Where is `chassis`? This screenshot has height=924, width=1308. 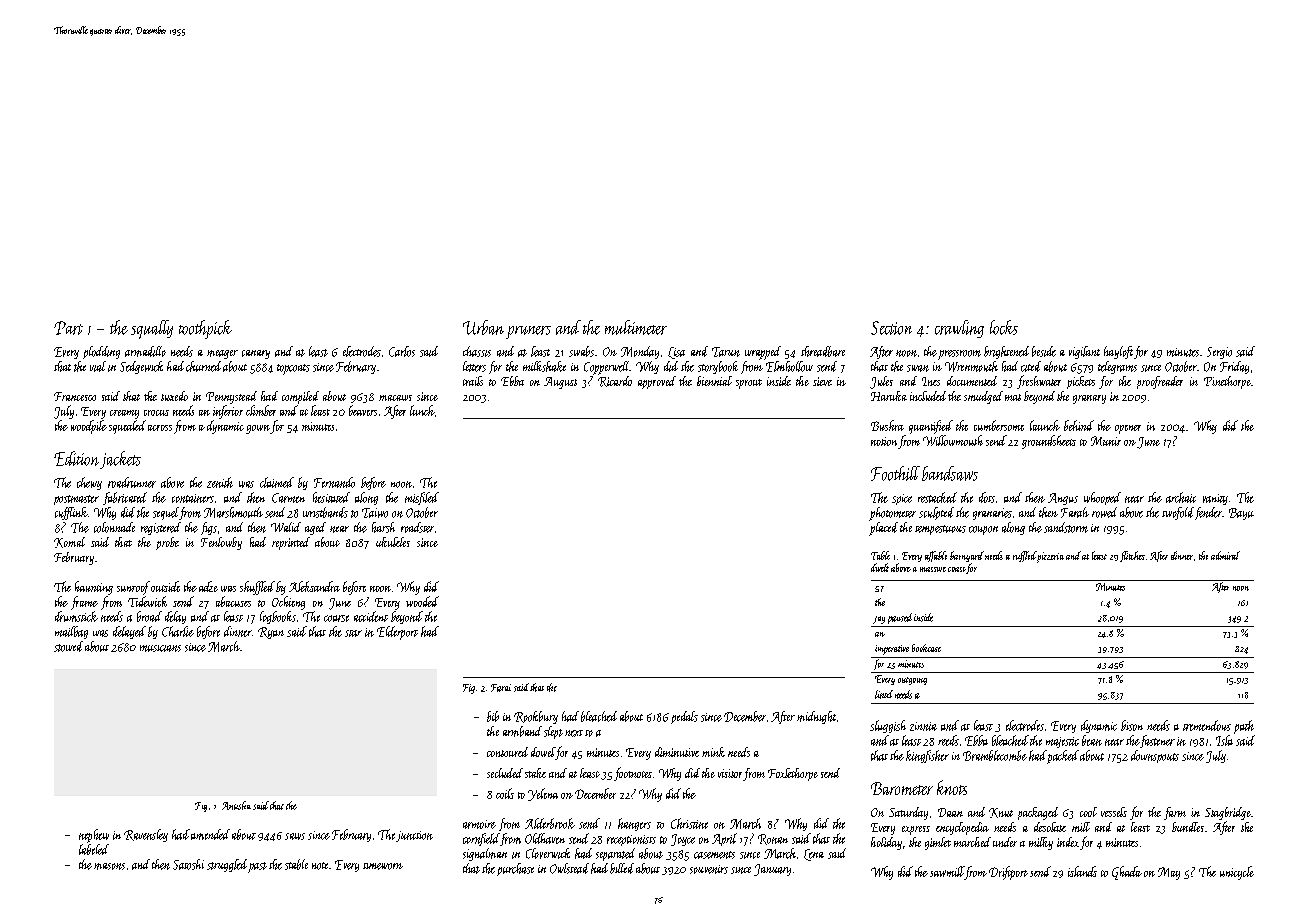
chassis is located at coordinates (477, 351).
